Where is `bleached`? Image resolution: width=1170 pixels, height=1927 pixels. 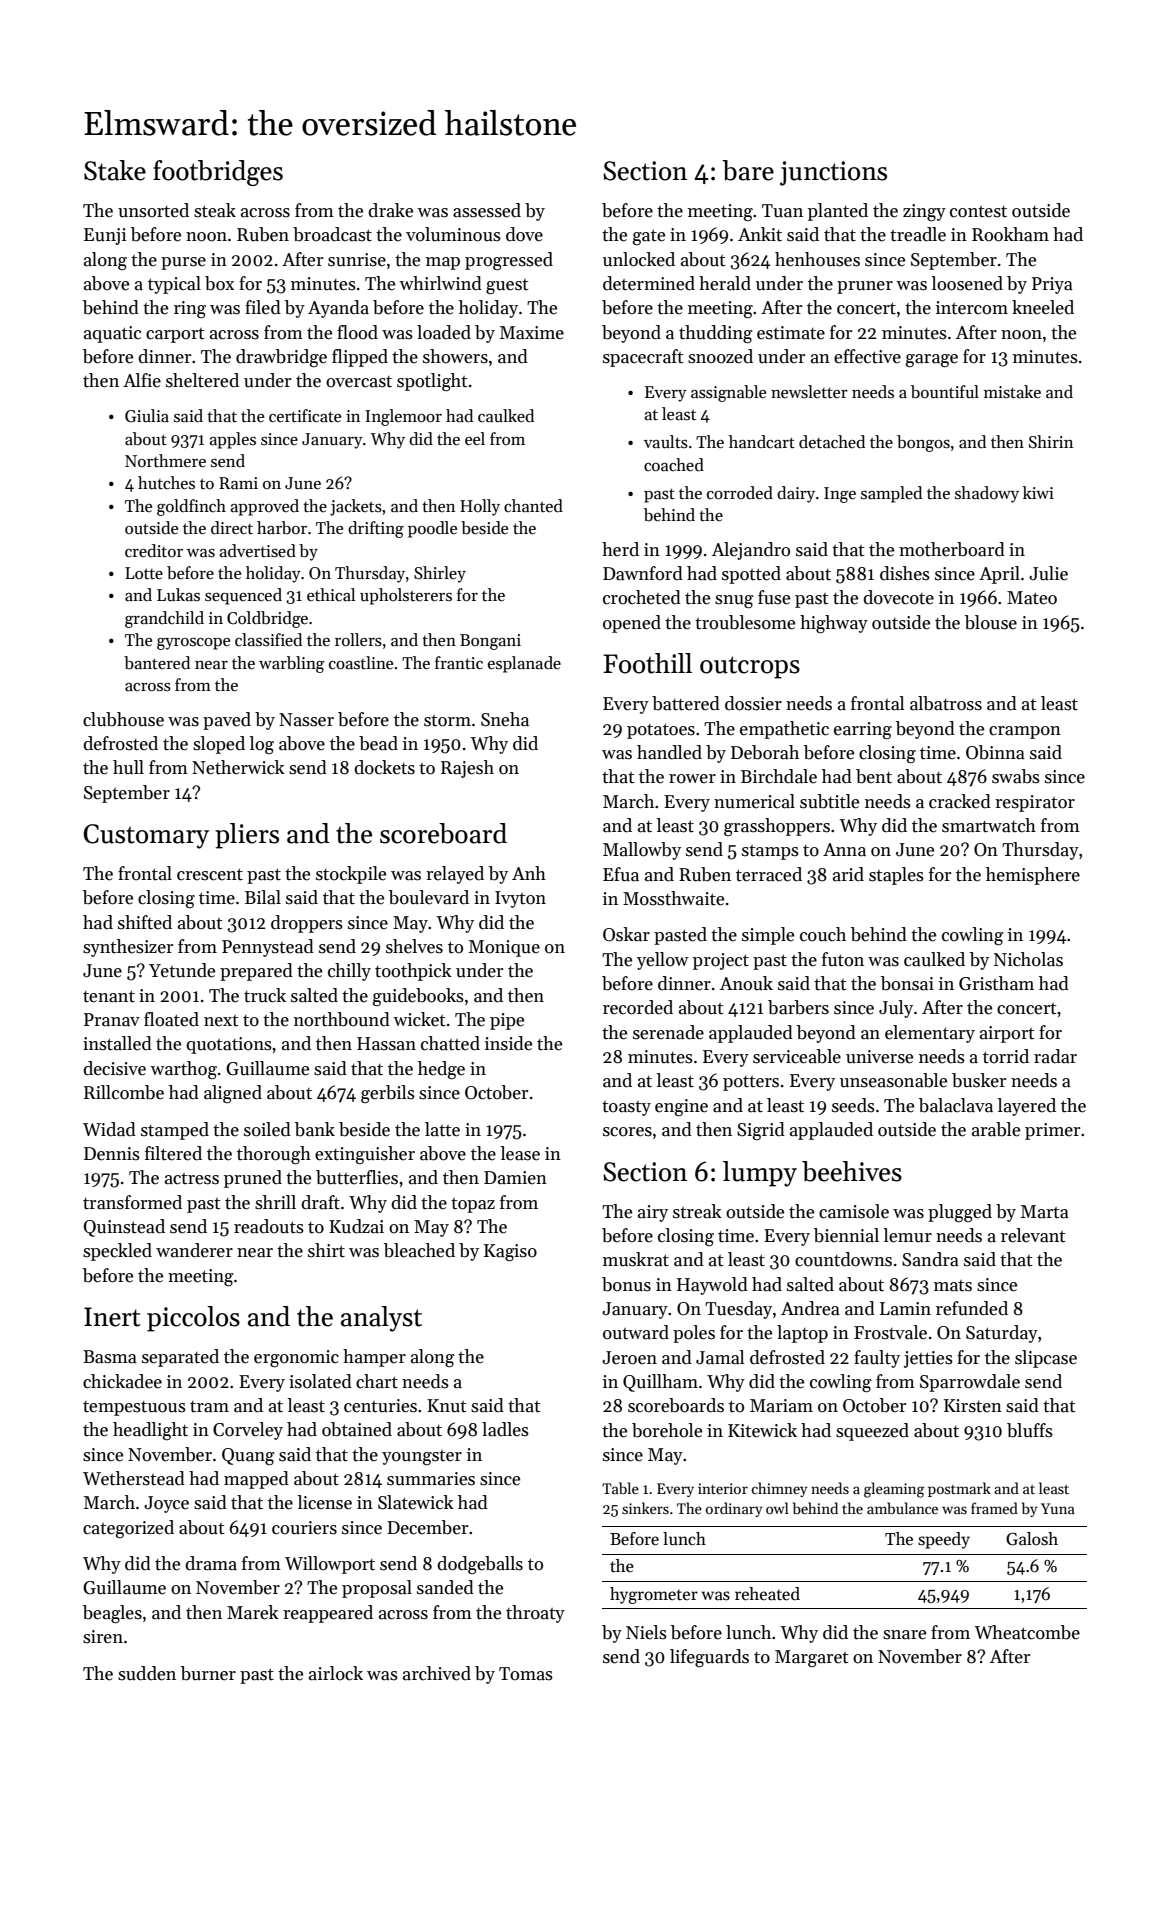
bleached is located at coordinates (419, 1250).
